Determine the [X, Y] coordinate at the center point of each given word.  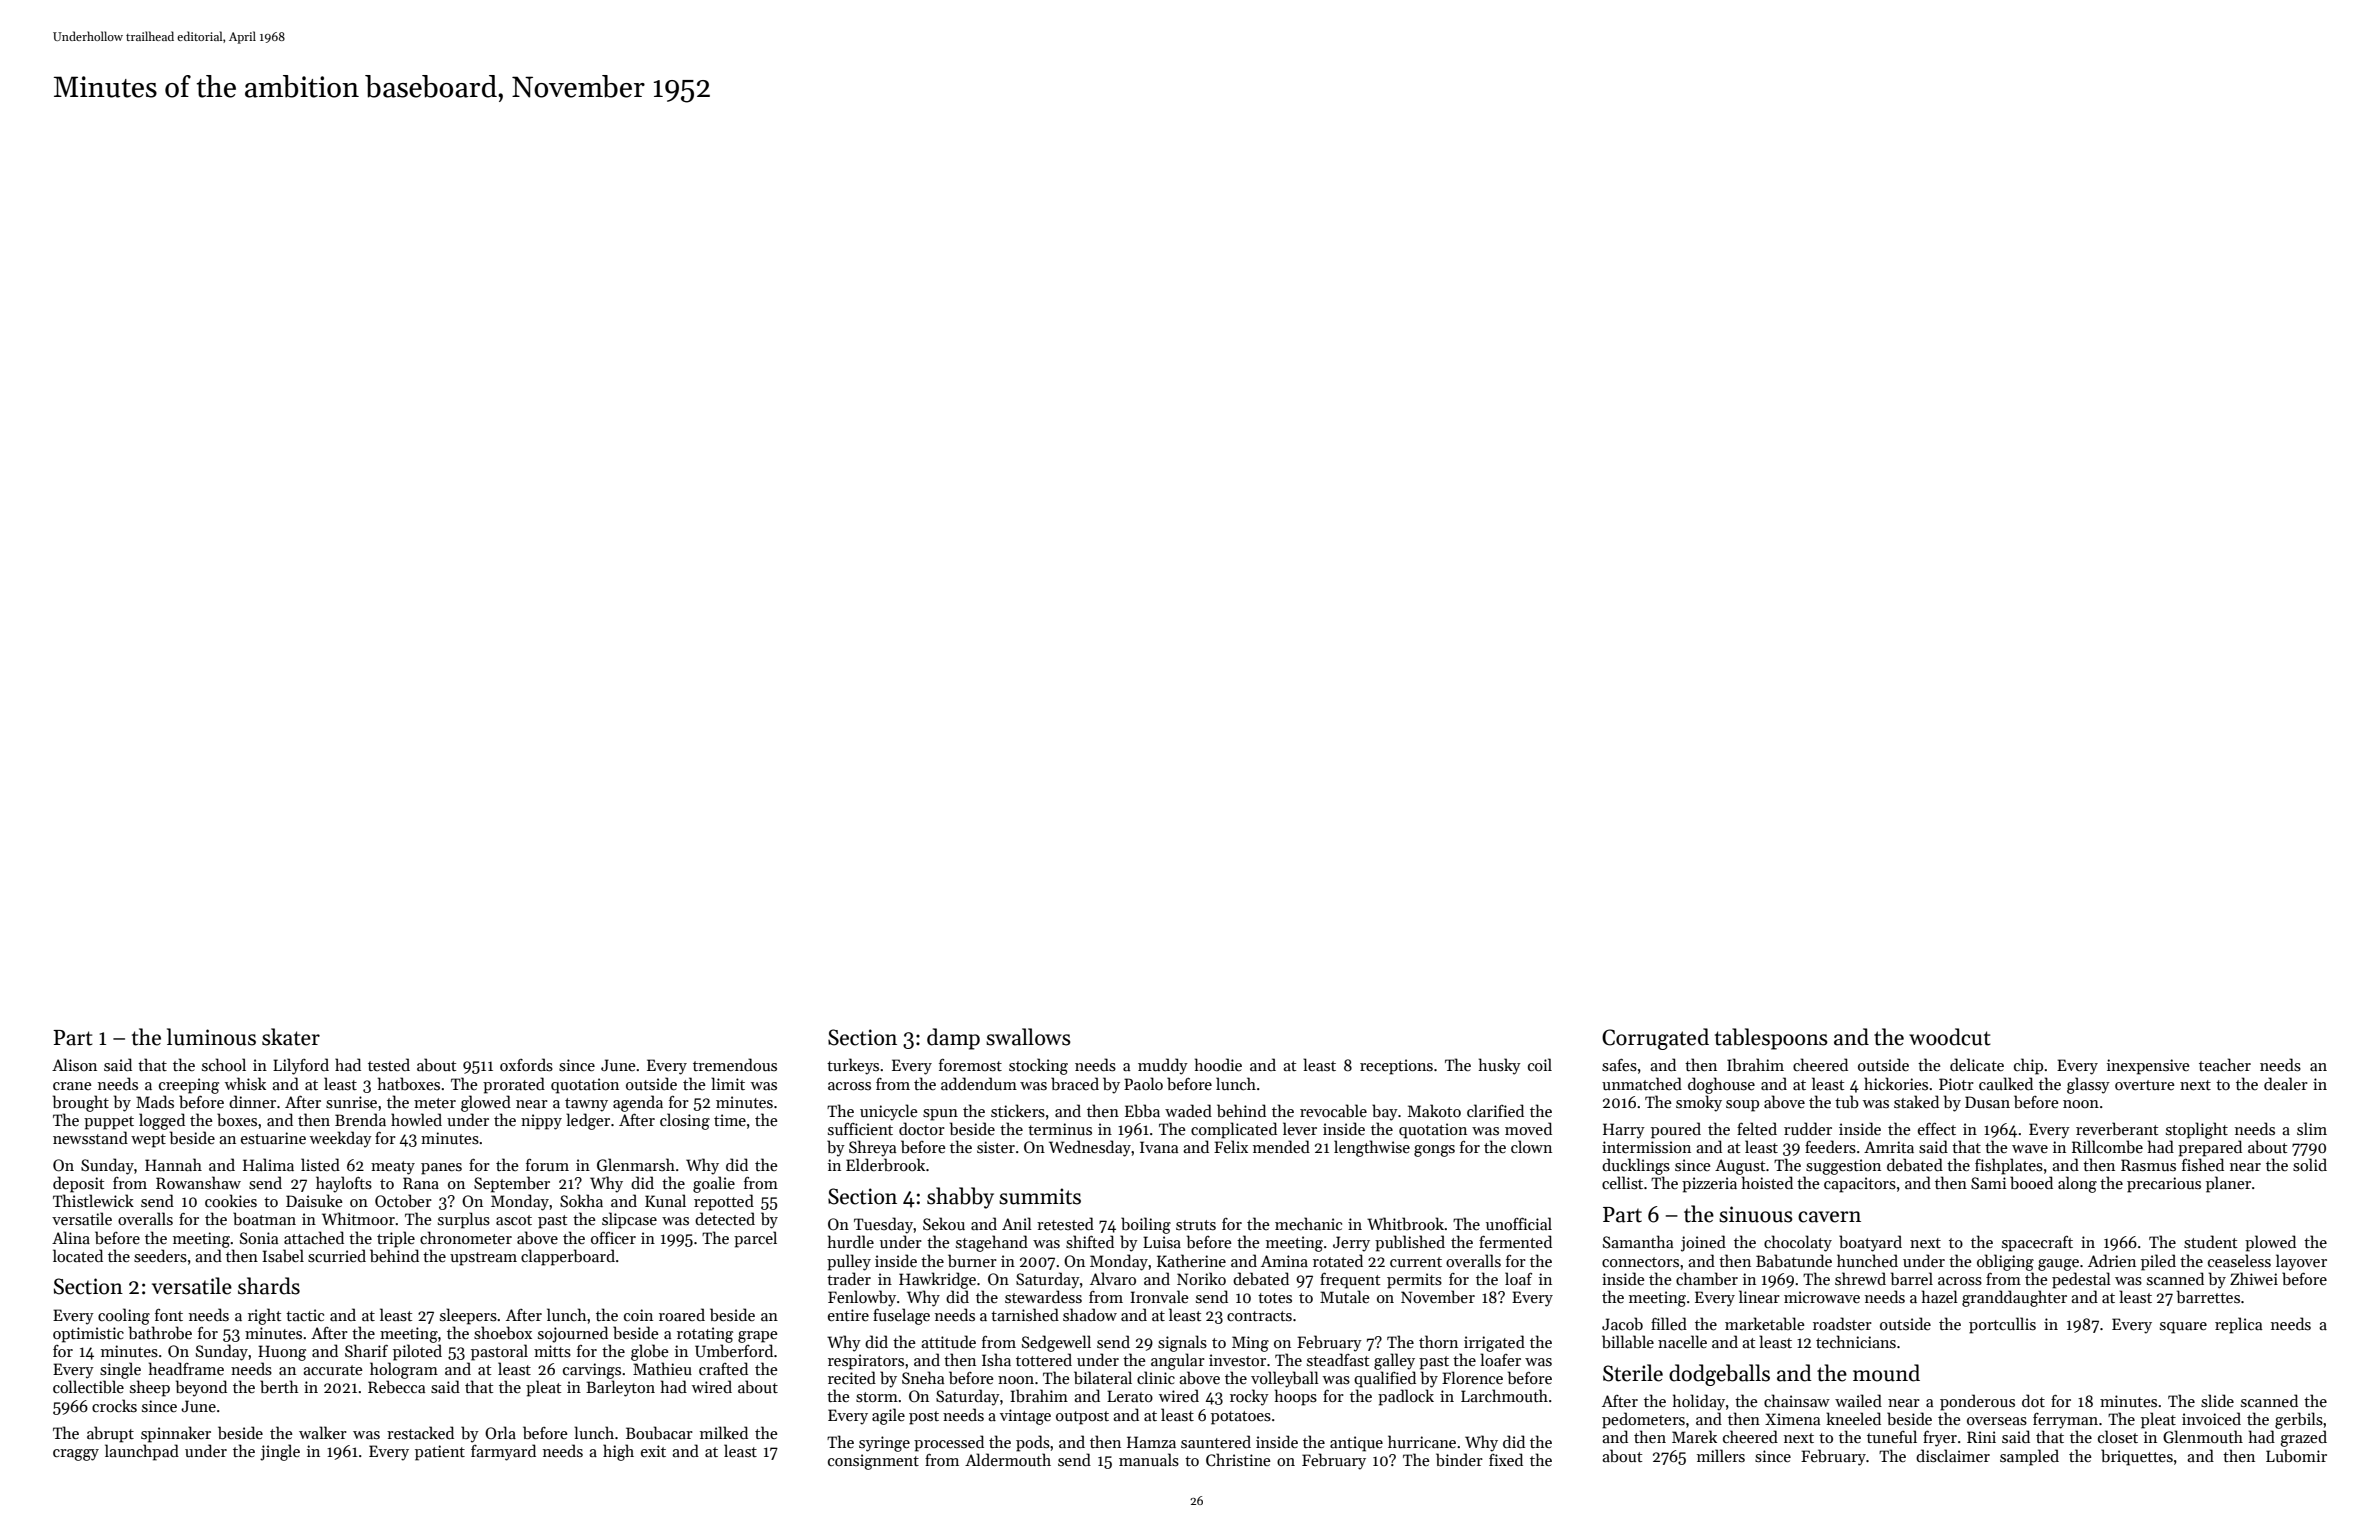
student [2210, 1242]
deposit [78, 1184]
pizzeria [1709, 1185]
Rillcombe [2107, 1146]
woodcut [1950, 1037]
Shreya [872, 1148]
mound [1886, 1373]
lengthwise [1372, 1148]
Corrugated [1655, 1039]
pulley [849, 1262]
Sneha [923, 1377]
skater [291, 1037]
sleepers [468, 1316]
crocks [114, 1405]
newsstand [90, 1137]
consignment [873, 1462]
